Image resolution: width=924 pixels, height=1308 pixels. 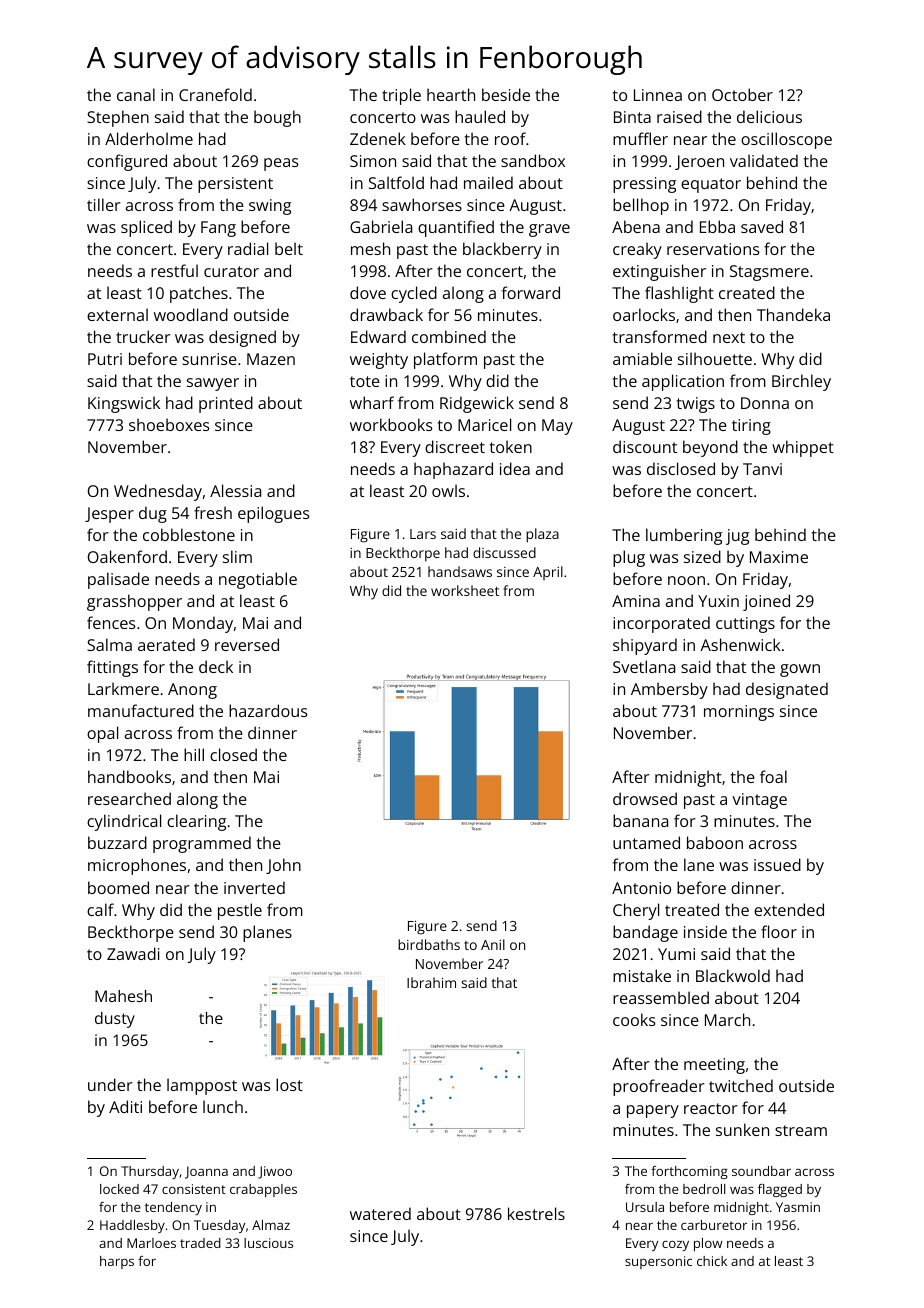 What do you see at coordinates (741, 1085) in the screenshot?
I see `twitched` at bounding box center [741, 1085].
